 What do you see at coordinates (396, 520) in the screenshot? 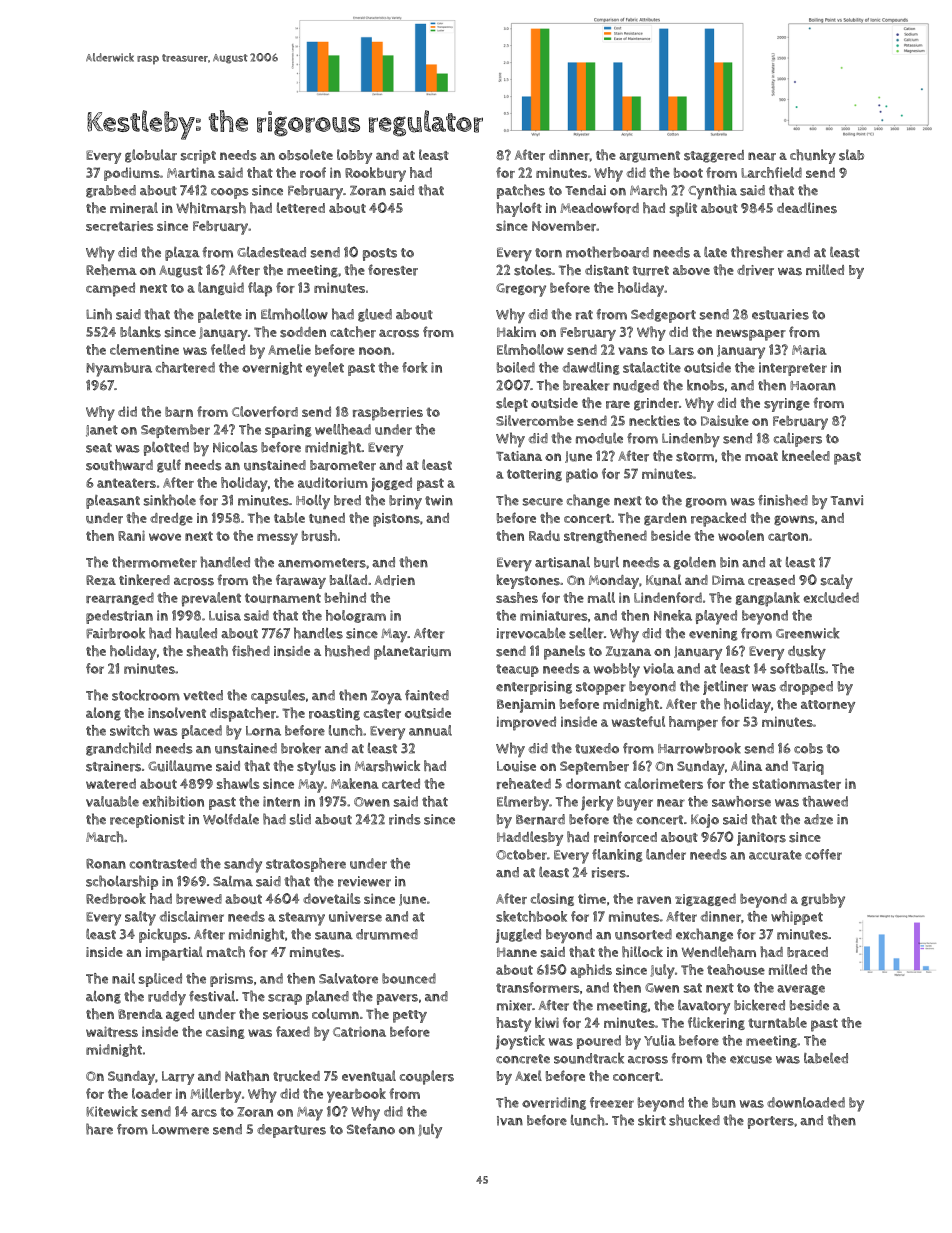
I see `pistons` at bounding box center [396, 520].
